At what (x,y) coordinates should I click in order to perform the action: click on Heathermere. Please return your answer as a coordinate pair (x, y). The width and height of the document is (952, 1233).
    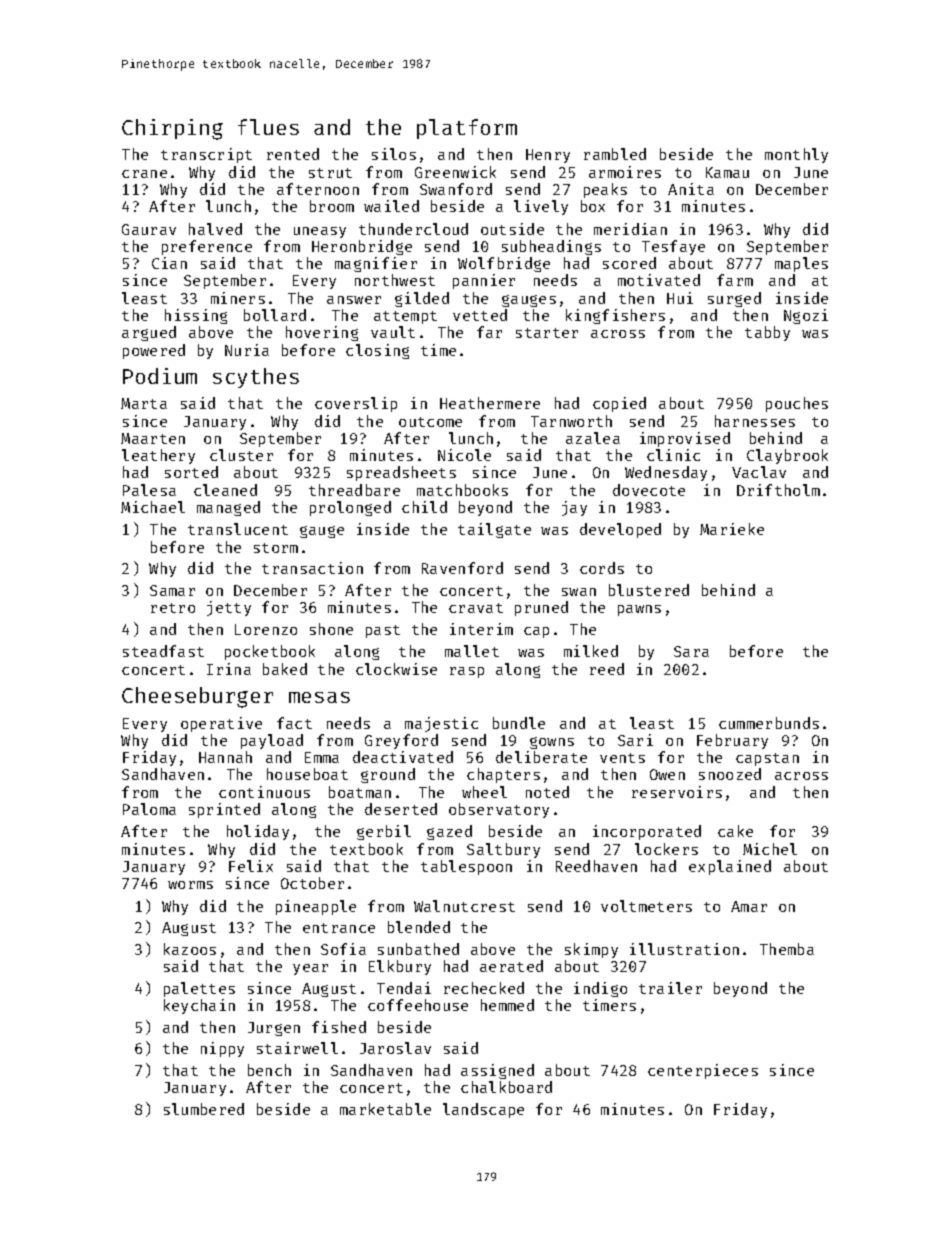
    Looking at the image, I should click on (490, 403).
